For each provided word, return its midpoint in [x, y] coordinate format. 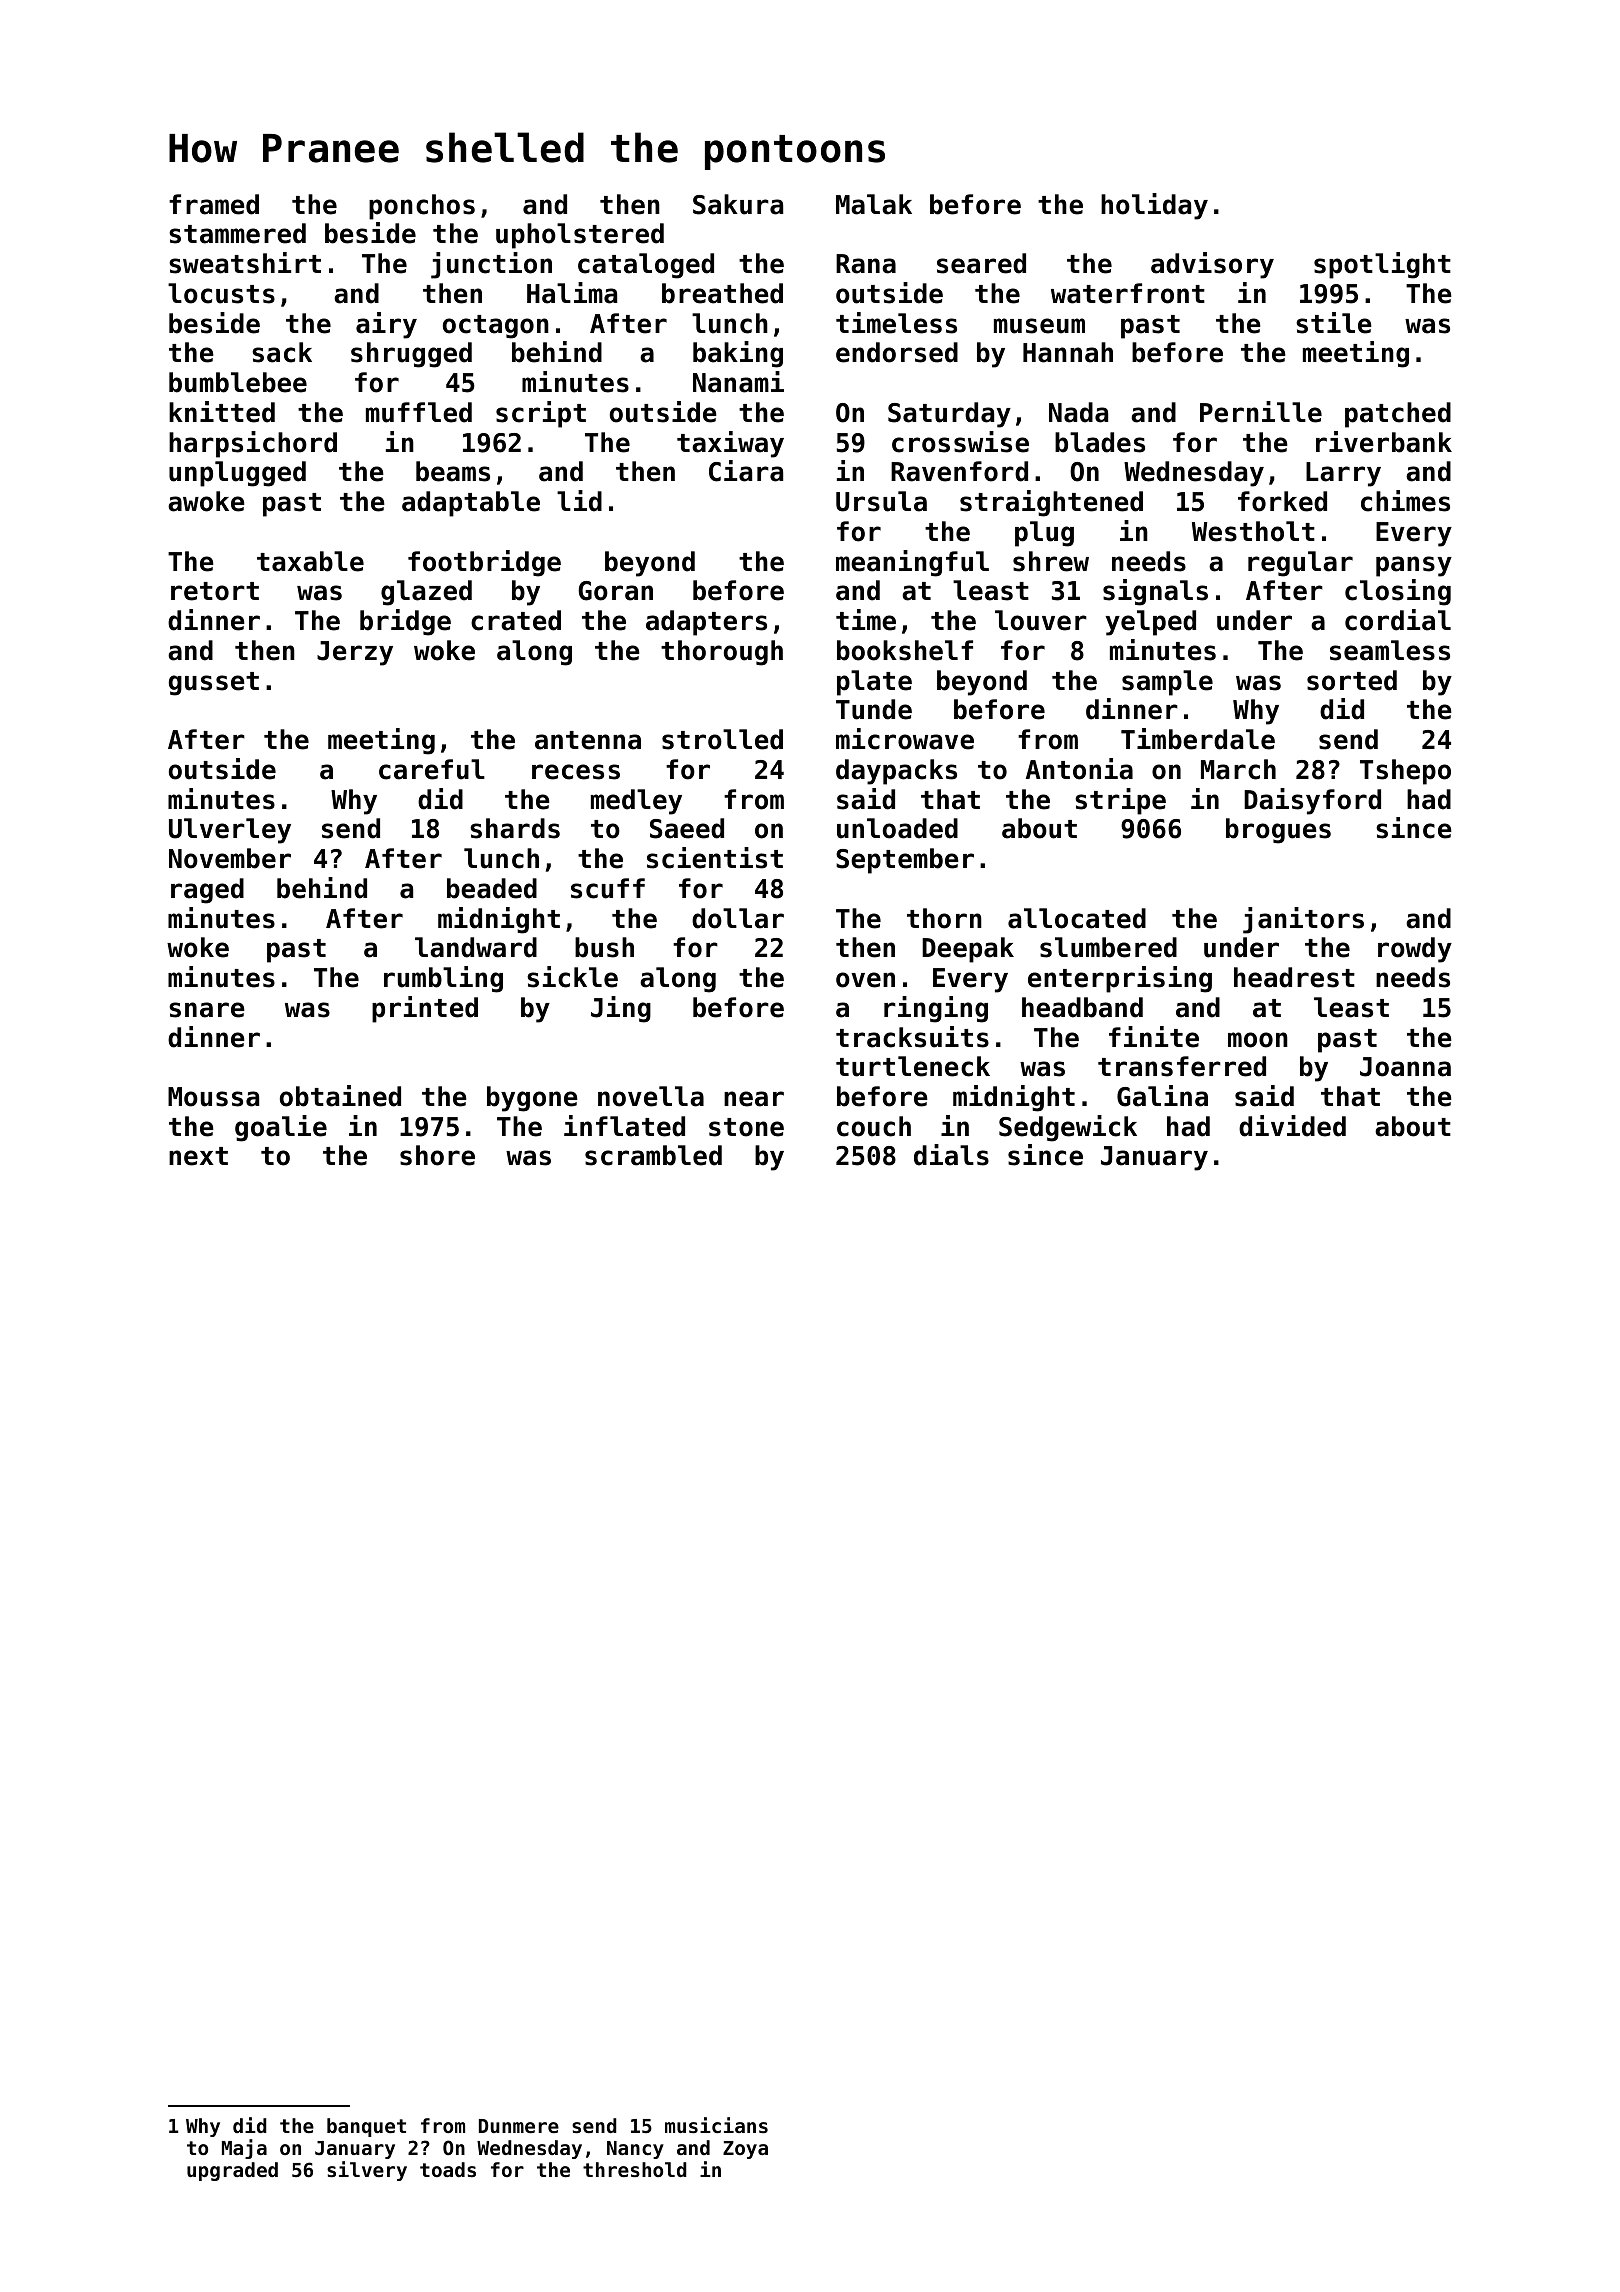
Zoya [745, 2150]
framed [214, 204]
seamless [1390, 650]
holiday [1154, 206]
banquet [366, 2127]
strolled [722, 739]
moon [1258, 1040]
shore [437, 1155]
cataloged [646, 266]
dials [951, 1155]
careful [432, 769]
